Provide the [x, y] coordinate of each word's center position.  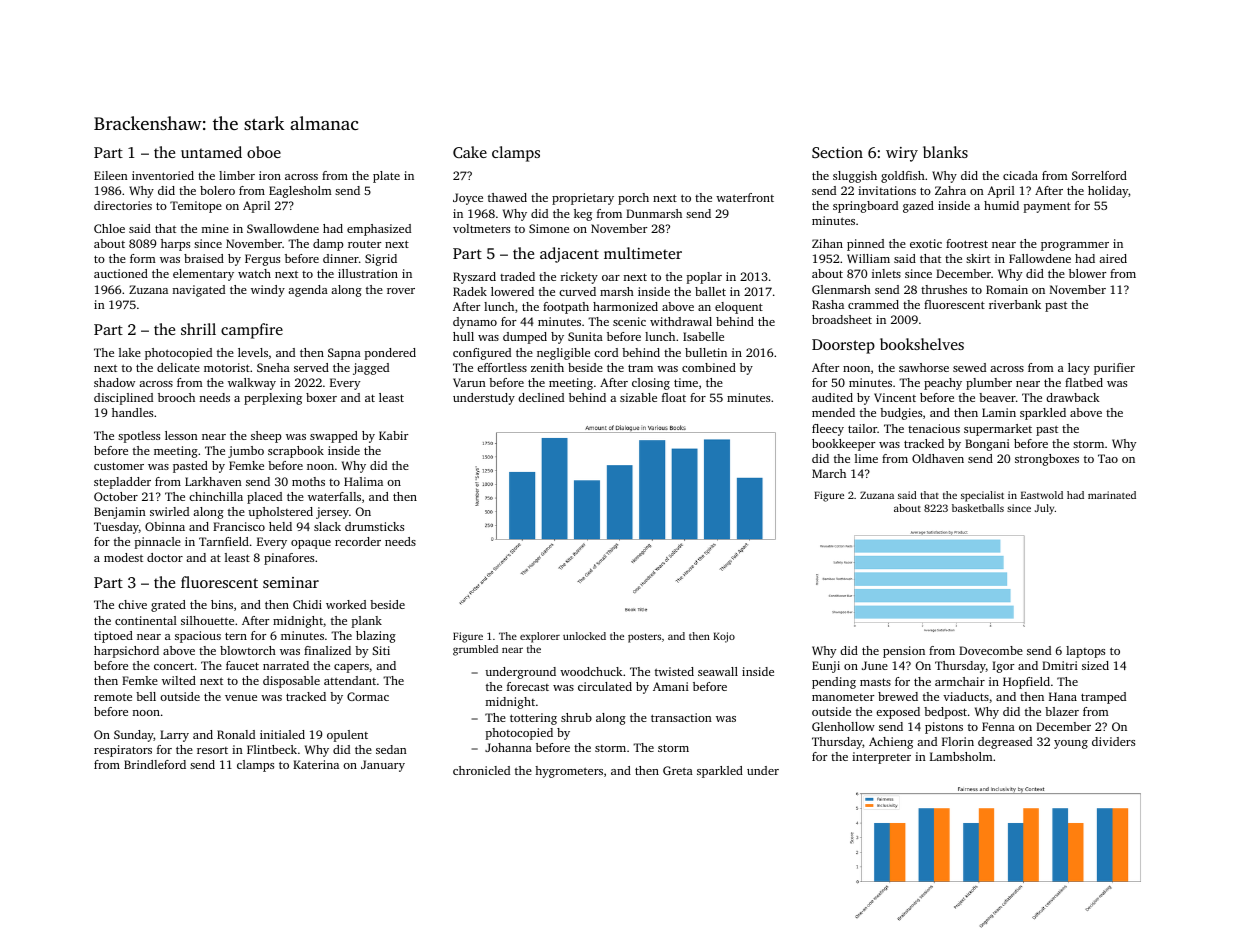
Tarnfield [224, 541]
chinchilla [216, 496]
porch [633, 199]
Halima [363, 481]
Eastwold [1042, 495]
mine [215, 228]
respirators [123, 751]
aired [1113, 258]
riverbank [1015, 304]
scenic [629, 321]
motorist [227, 367]
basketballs [978, 508]
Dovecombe [991, 650]
